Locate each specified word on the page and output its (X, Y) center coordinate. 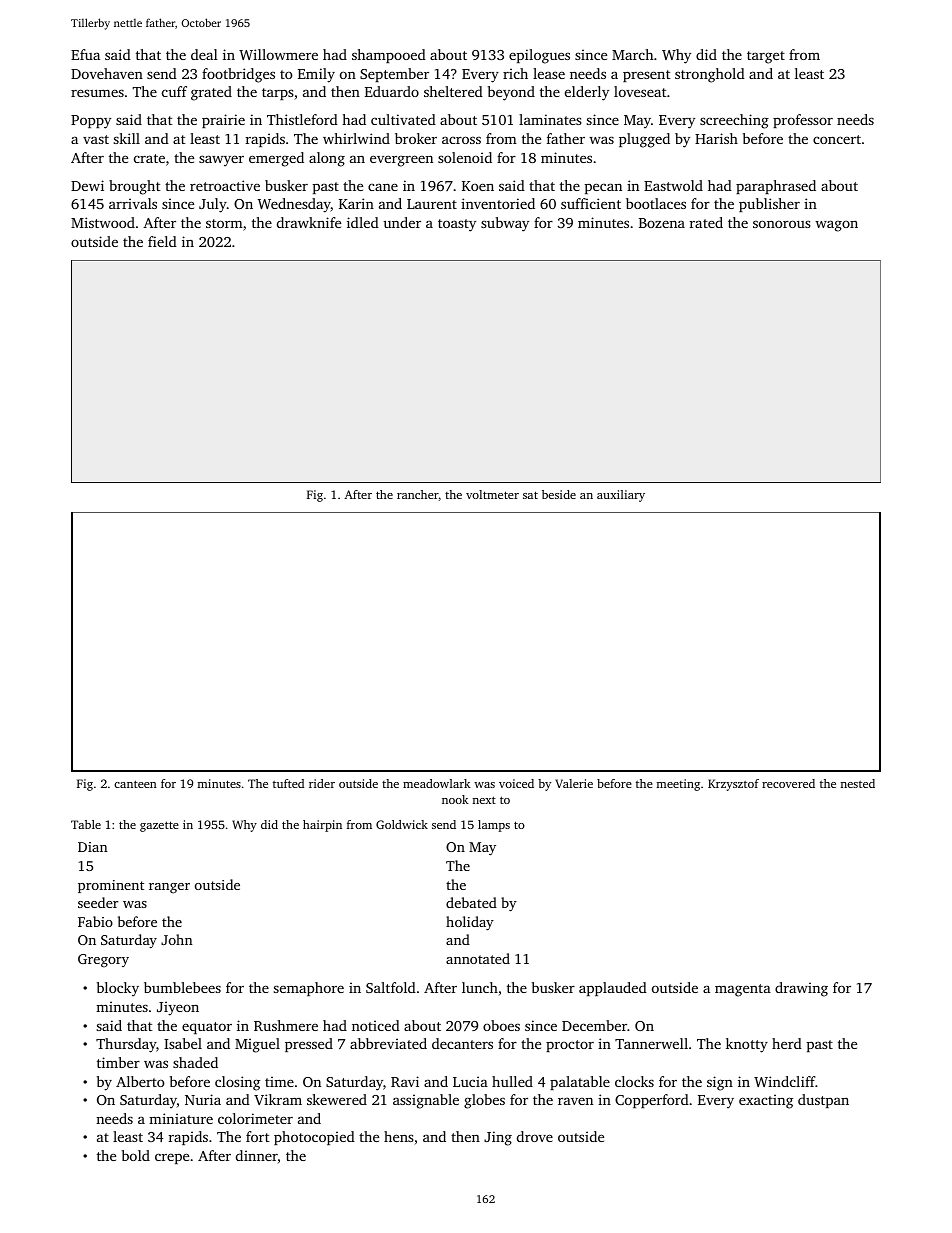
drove (535, 1136)
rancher (418, 495)
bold (136, 1155)
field (162, 241)
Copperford (652, 1101)
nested (858, 783)
